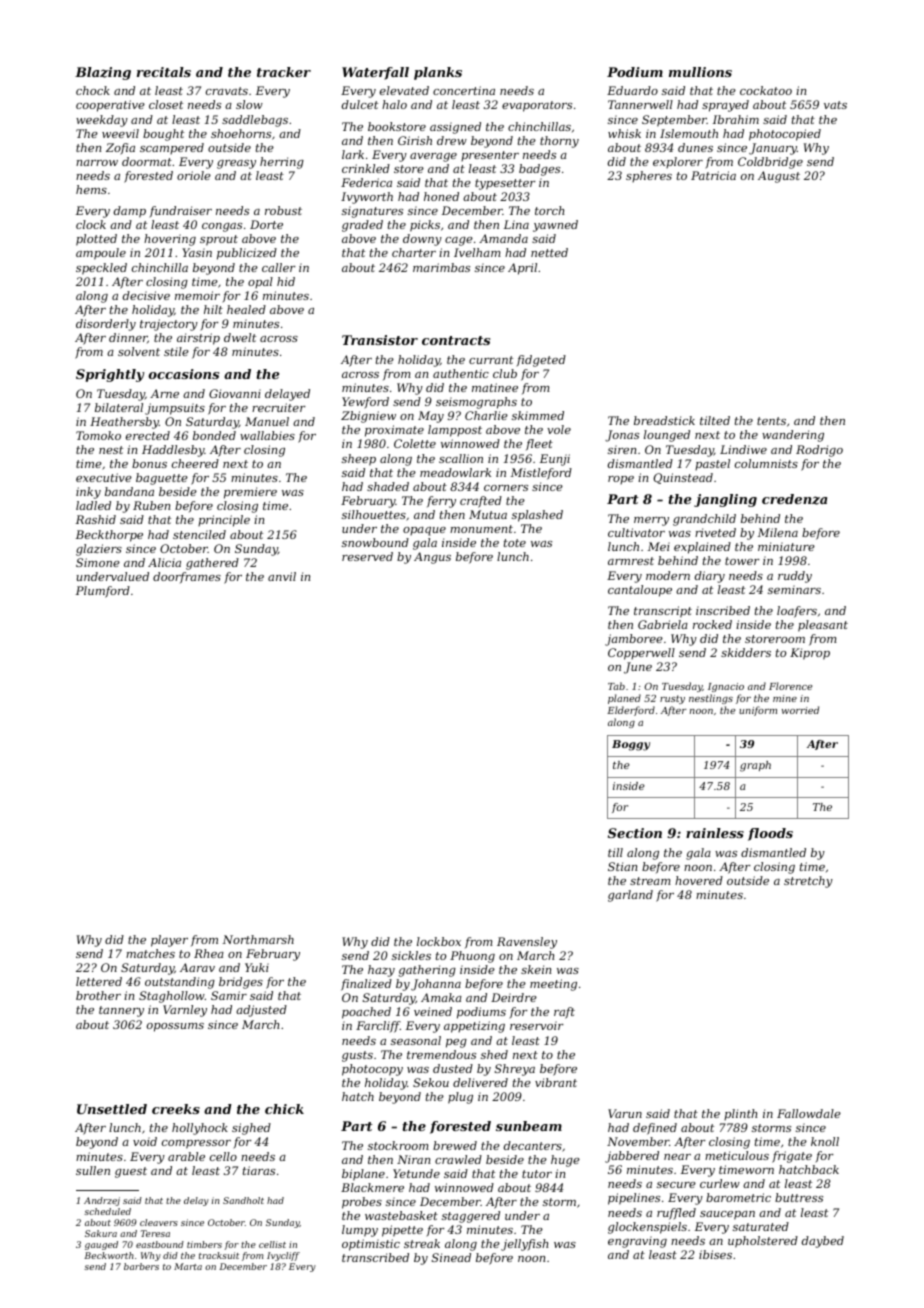 The height and width of the screenshot is (1308, 924). Describe the element at coordinates (160, 1244) in the screenshot. I see `eastbound` at that location.
